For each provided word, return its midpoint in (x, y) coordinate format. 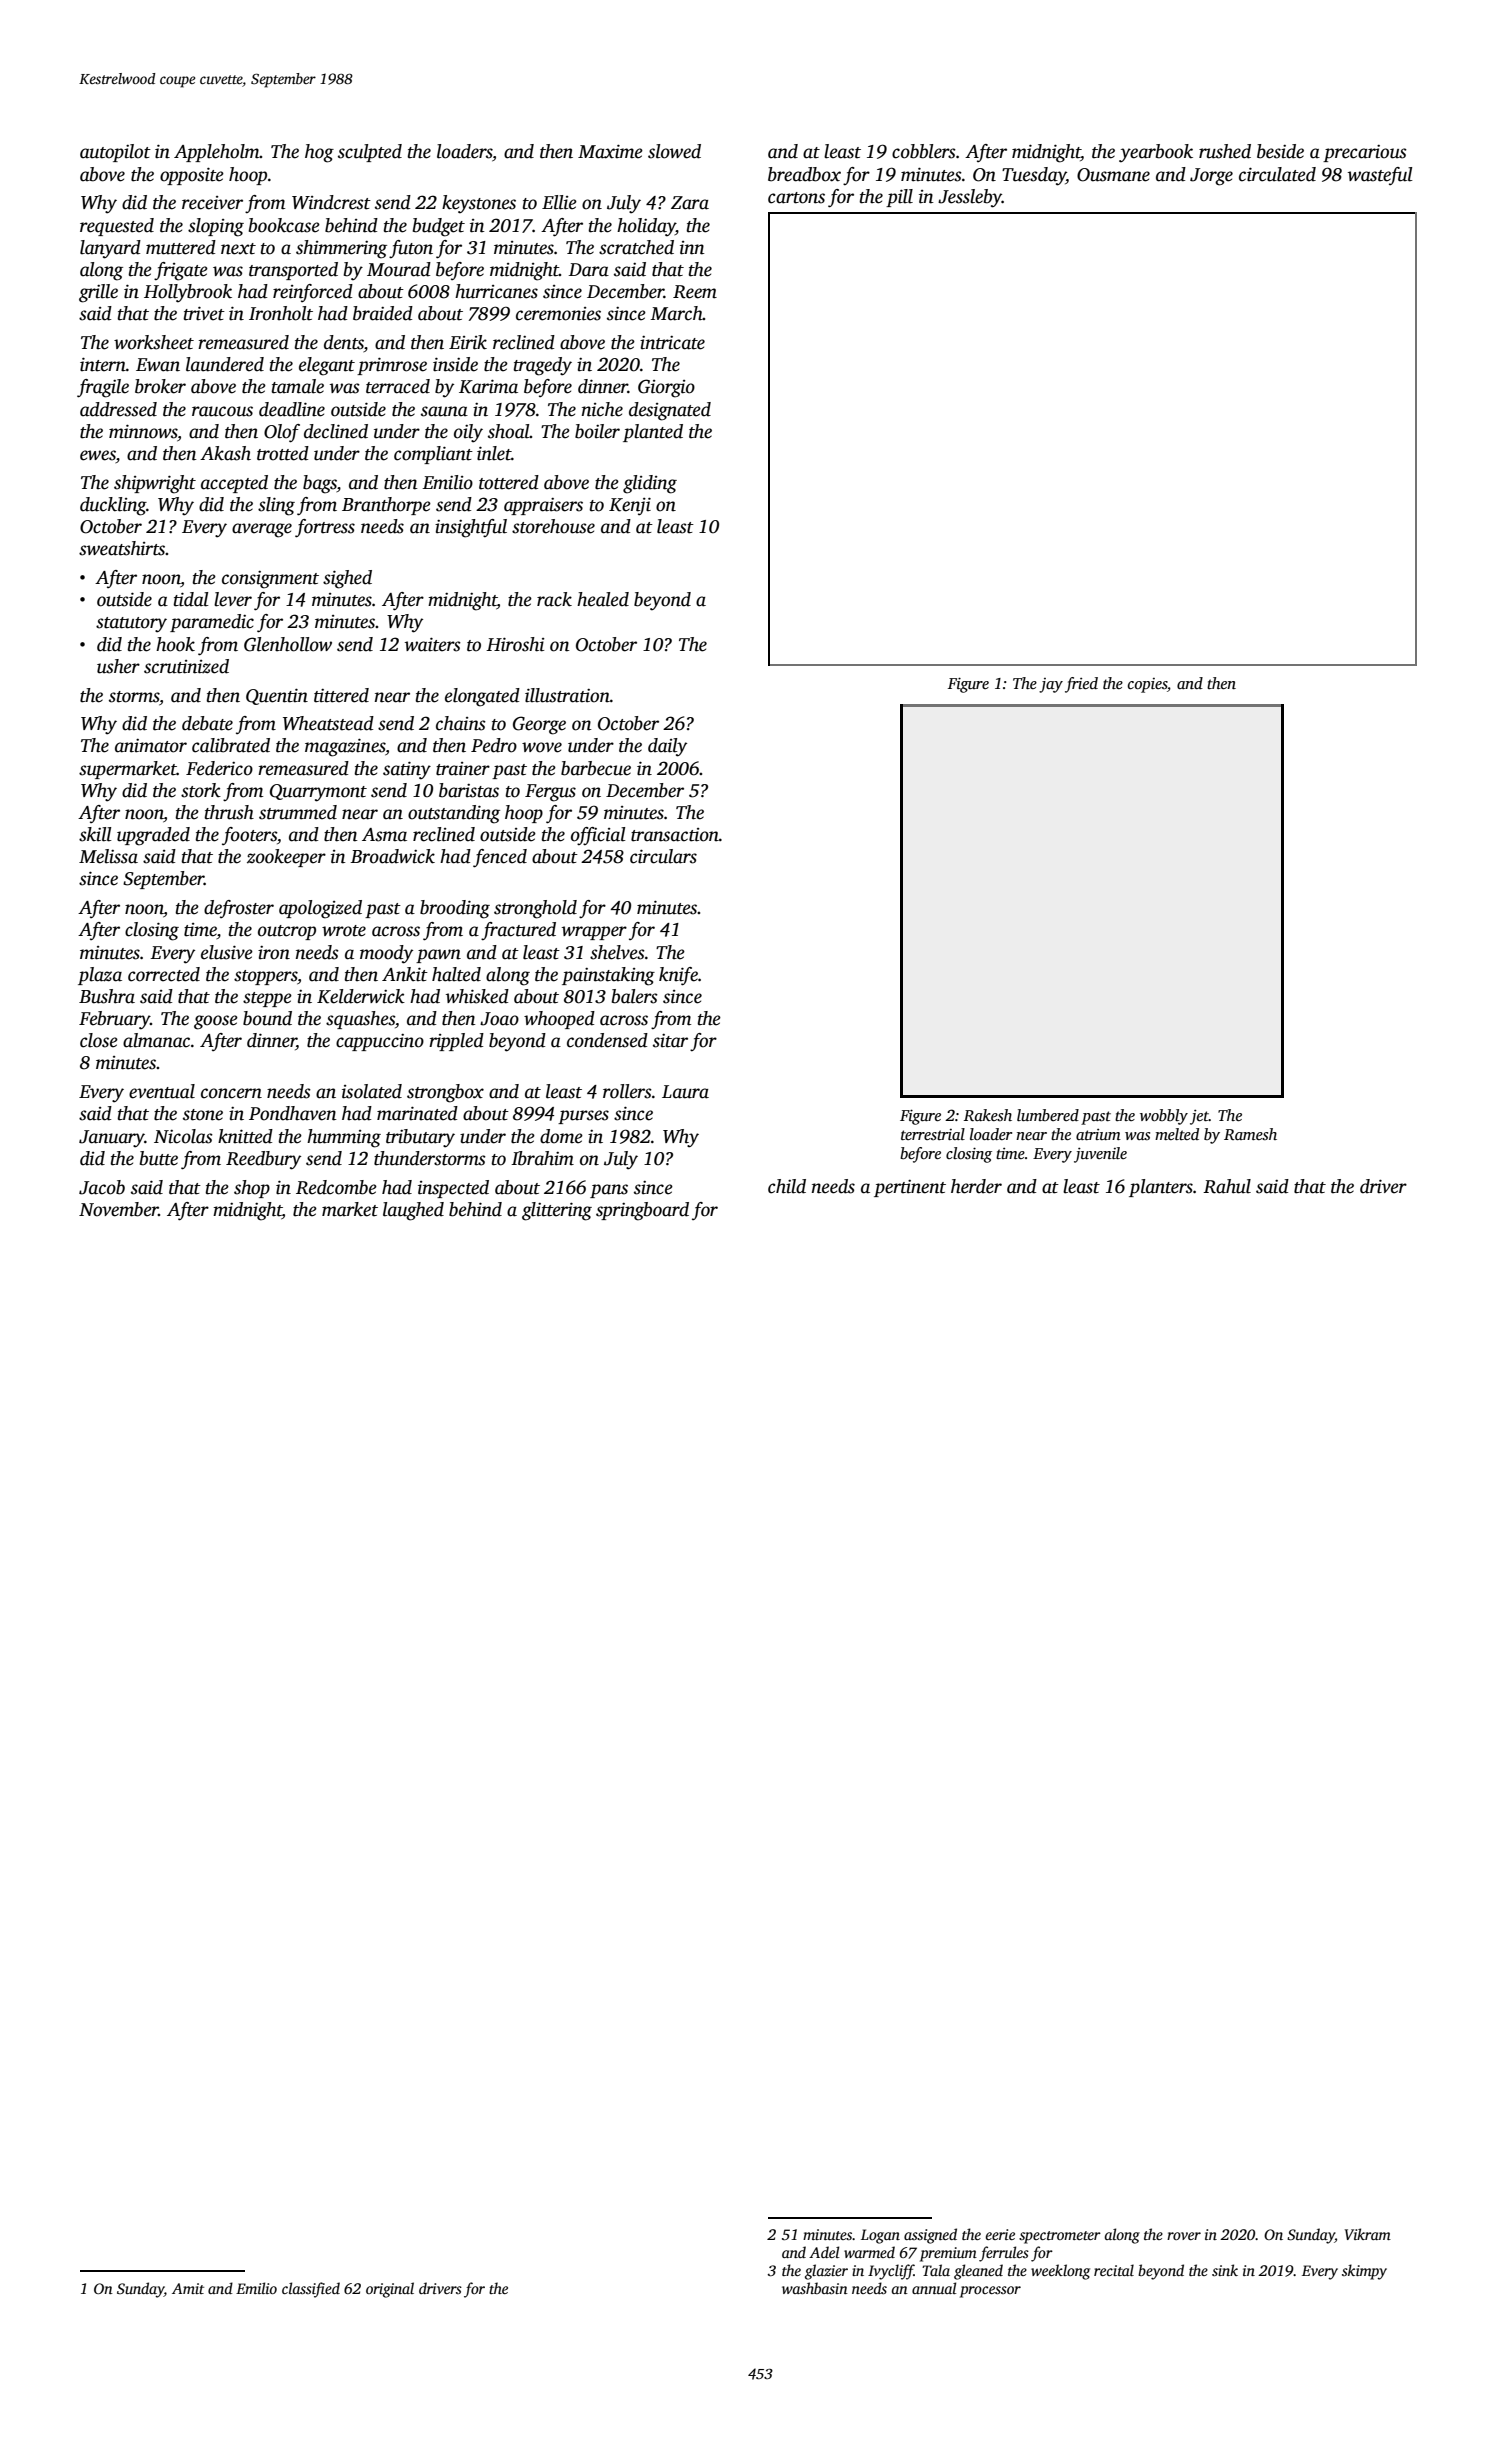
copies (1147, 685)
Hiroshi (515, 644)
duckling (113, 506)
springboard (642, 1211)
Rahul (1227, 1186)
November (119, 1209)
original (390, 2290)
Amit (188, 2288)
